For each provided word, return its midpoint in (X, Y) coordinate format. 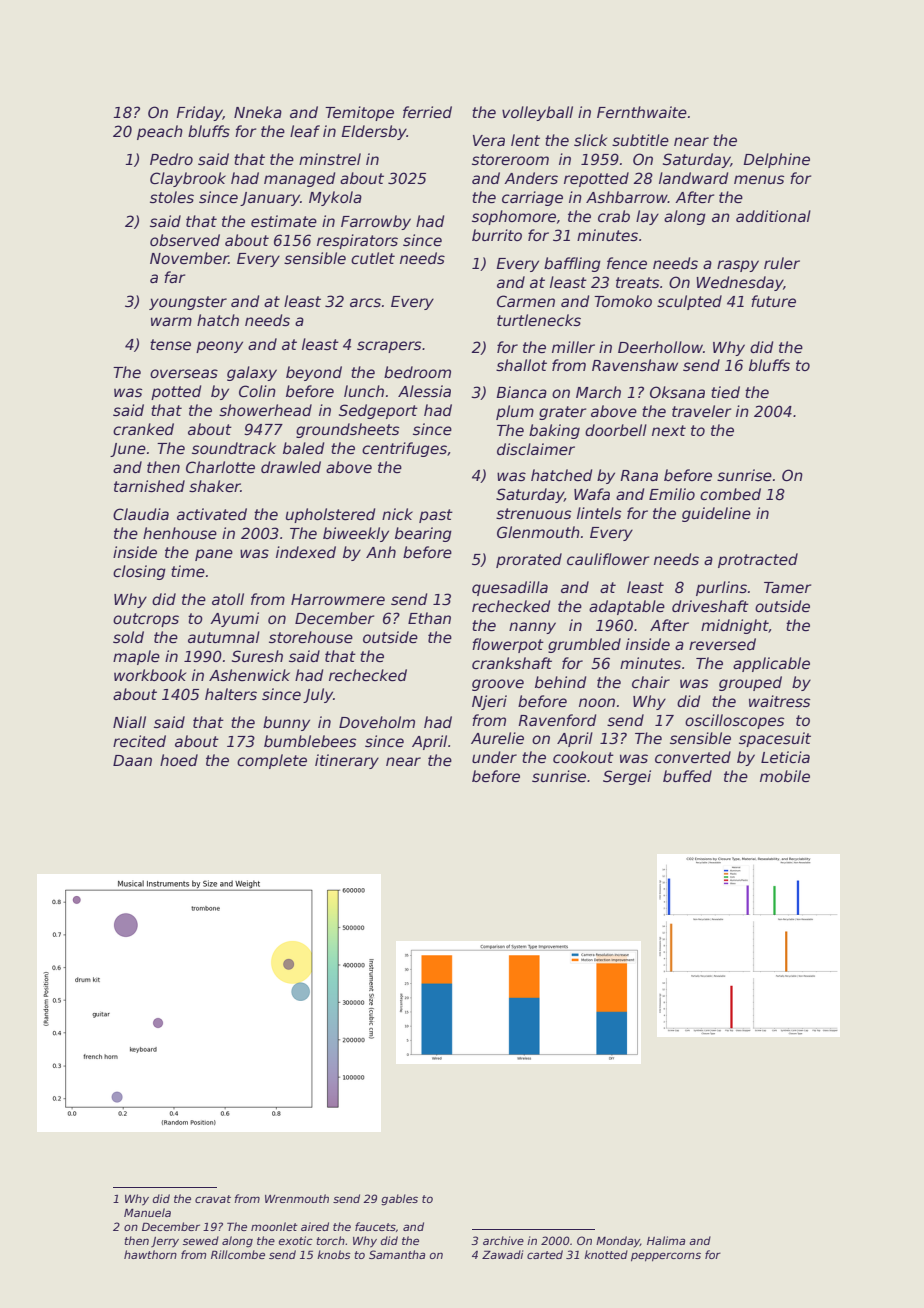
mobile (785, 776)
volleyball (537, 113)
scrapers (389, 347)
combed (730, 494)
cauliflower (608, 559)
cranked (143, 429)
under (494, 757)
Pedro (171, 159)
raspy (738, 266)
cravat (213, 1199)
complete (272, 761)
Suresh (257, 656)
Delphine (776, 160)
